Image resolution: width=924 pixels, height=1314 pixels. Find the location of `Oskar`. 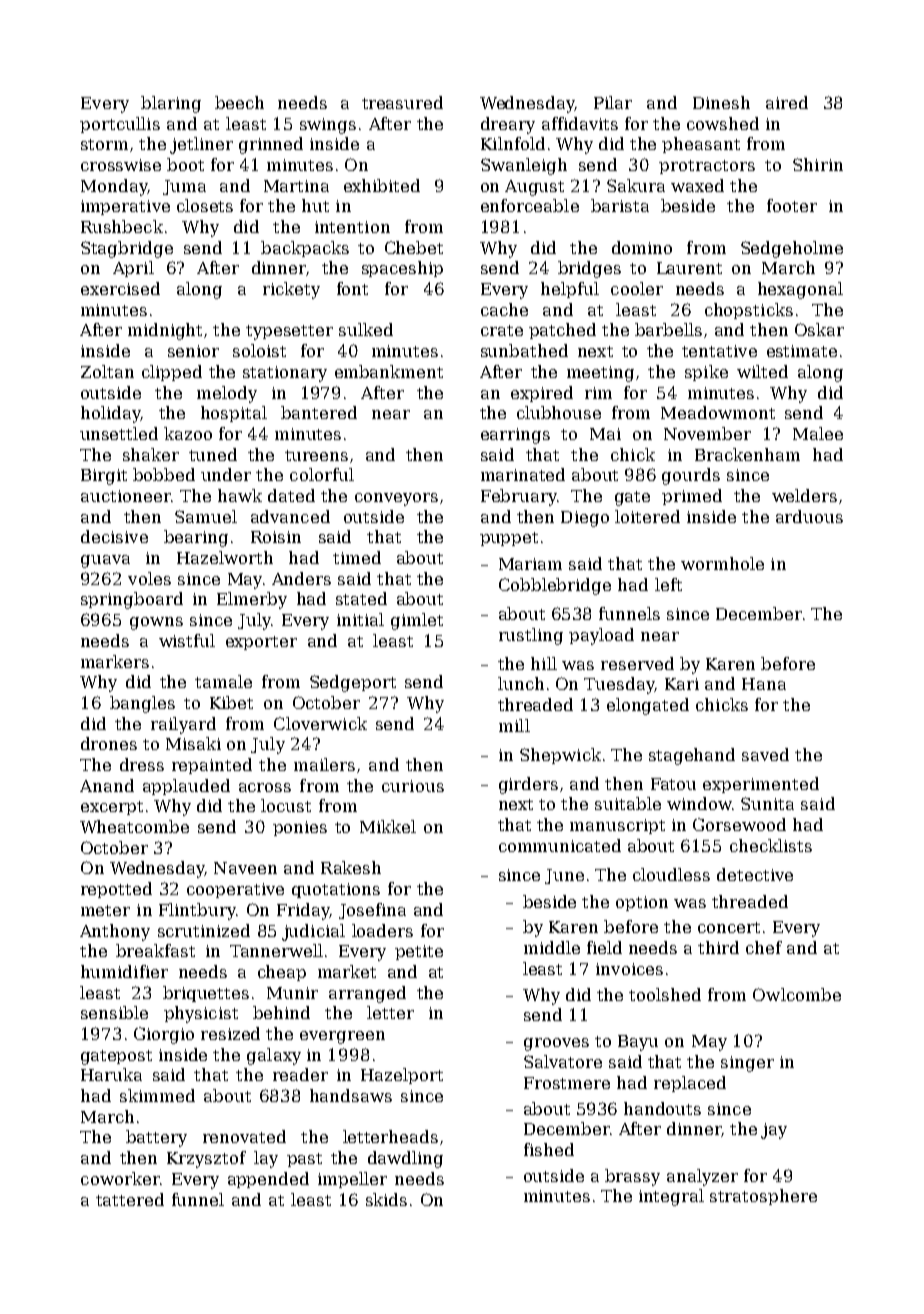

Oskar is located at coordinates (819, 329).
